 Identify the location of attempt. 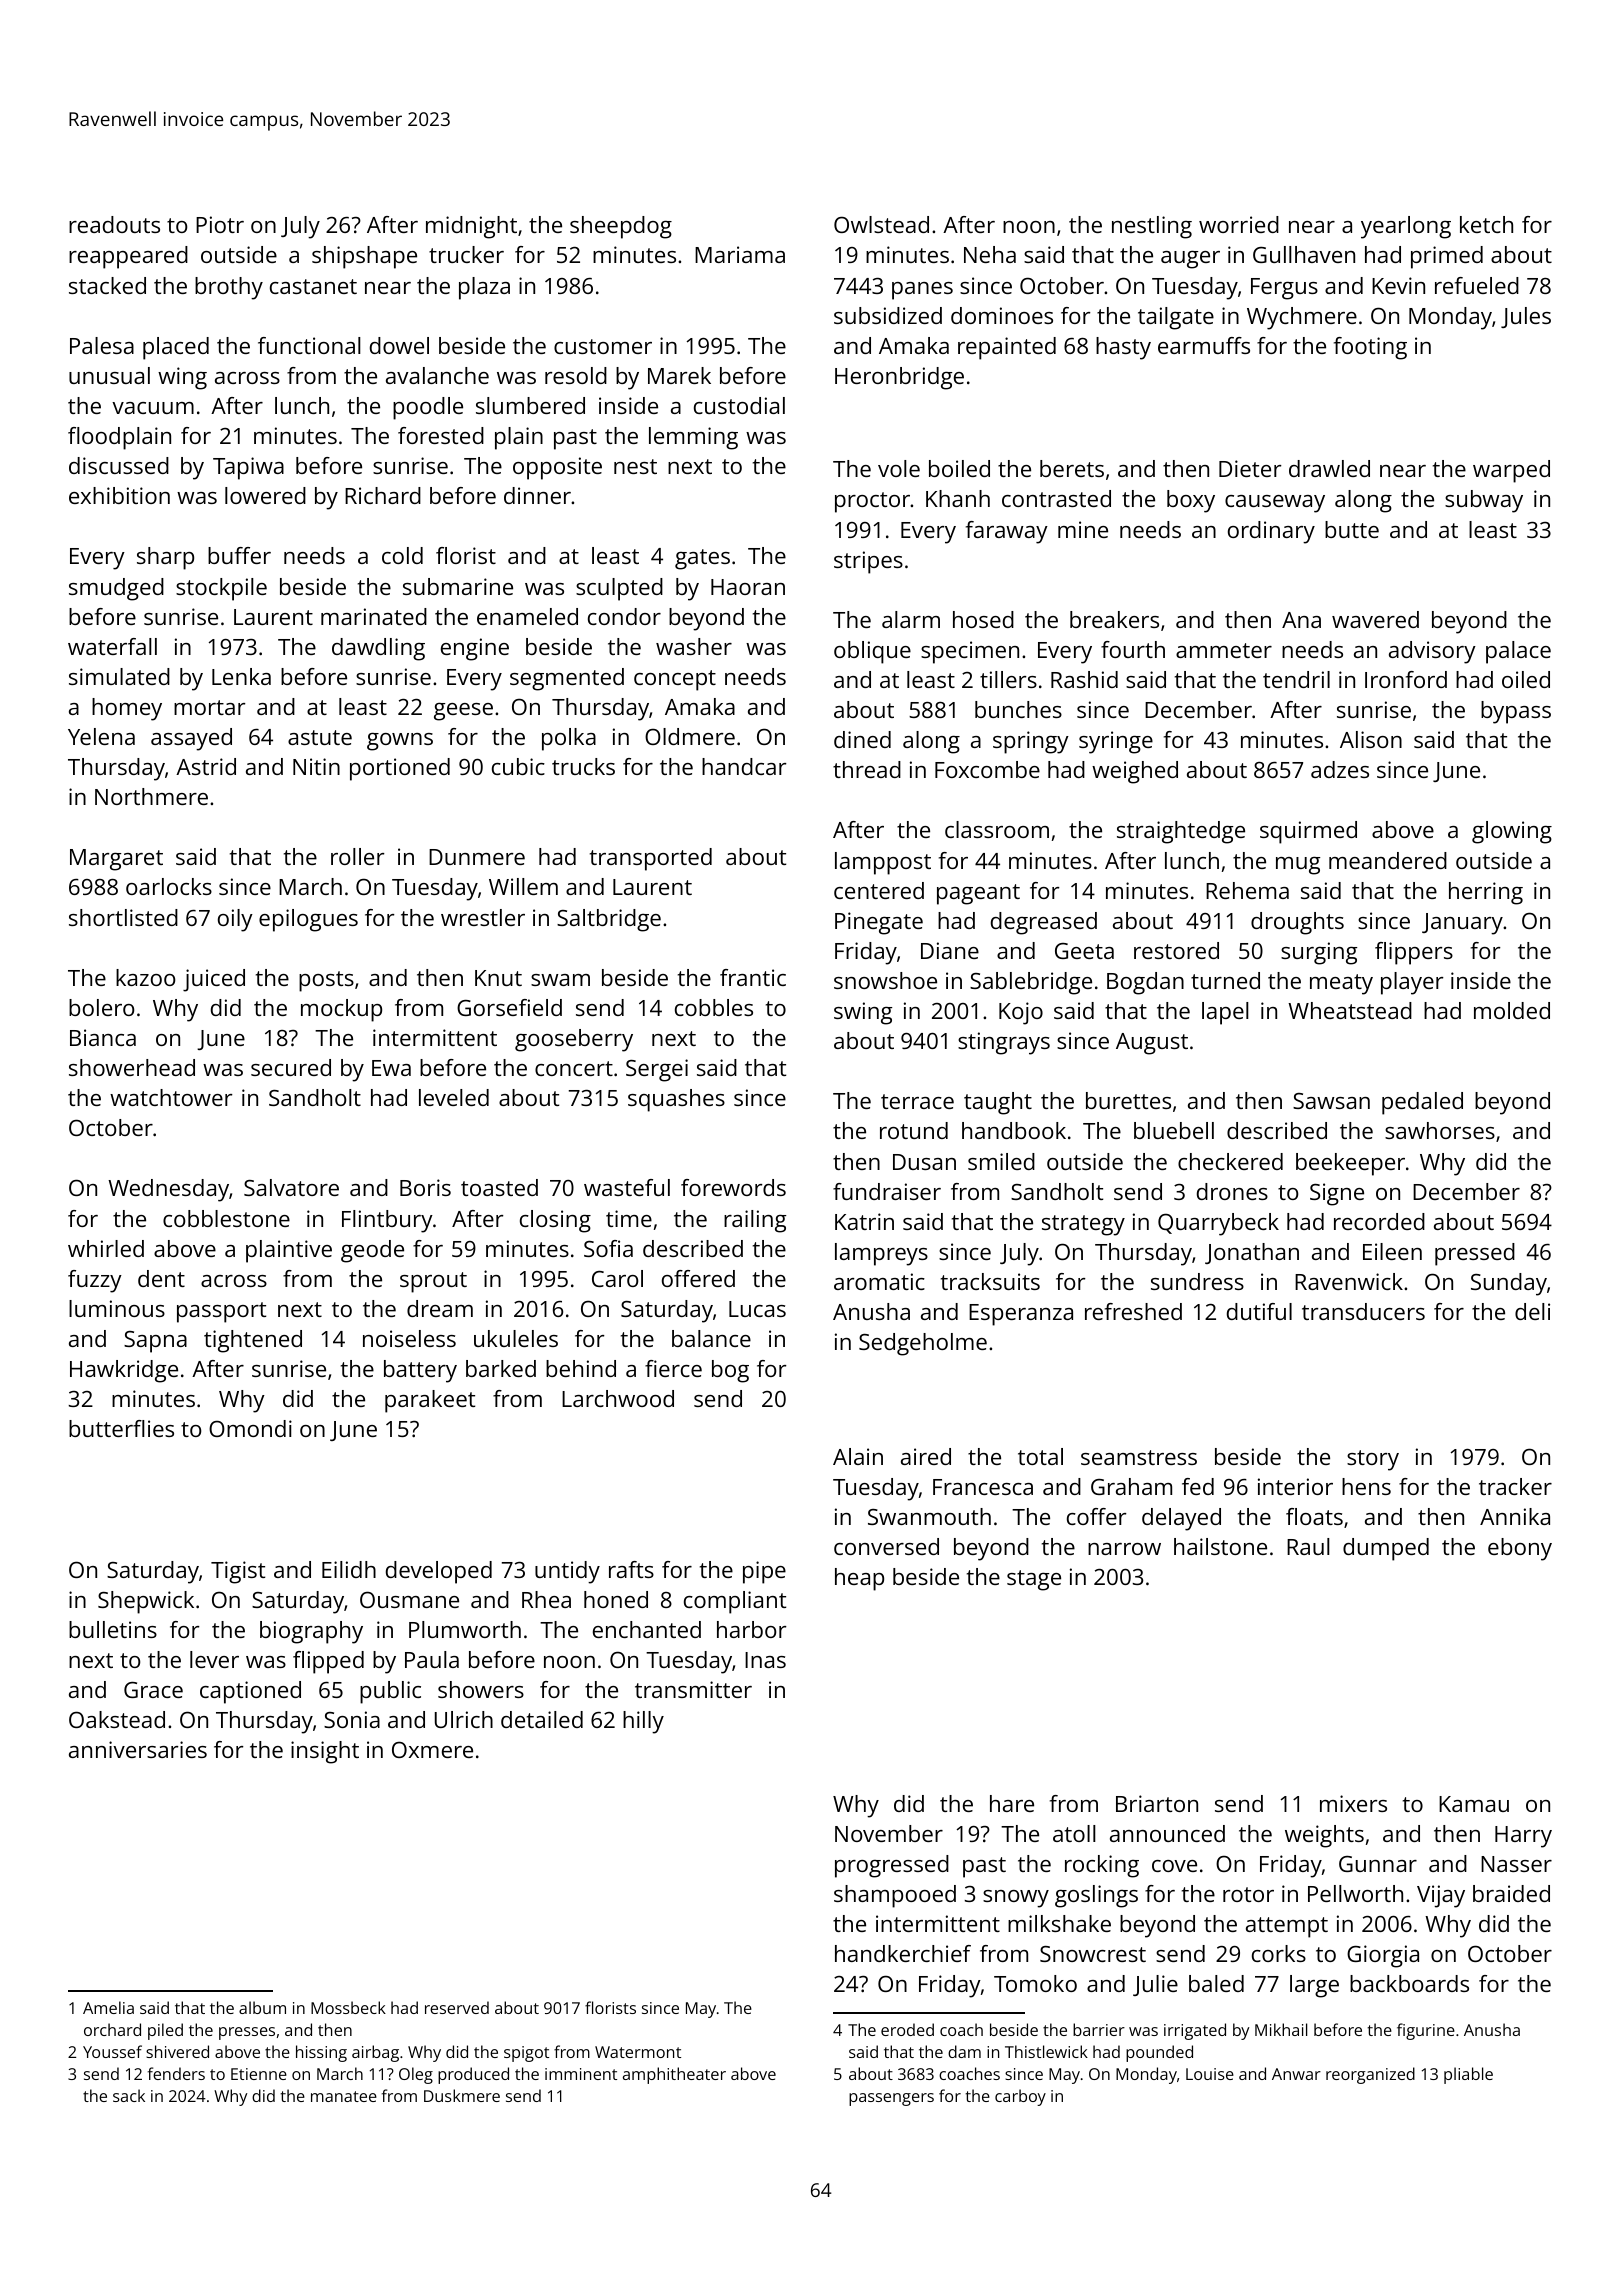
(1287, 1927).
